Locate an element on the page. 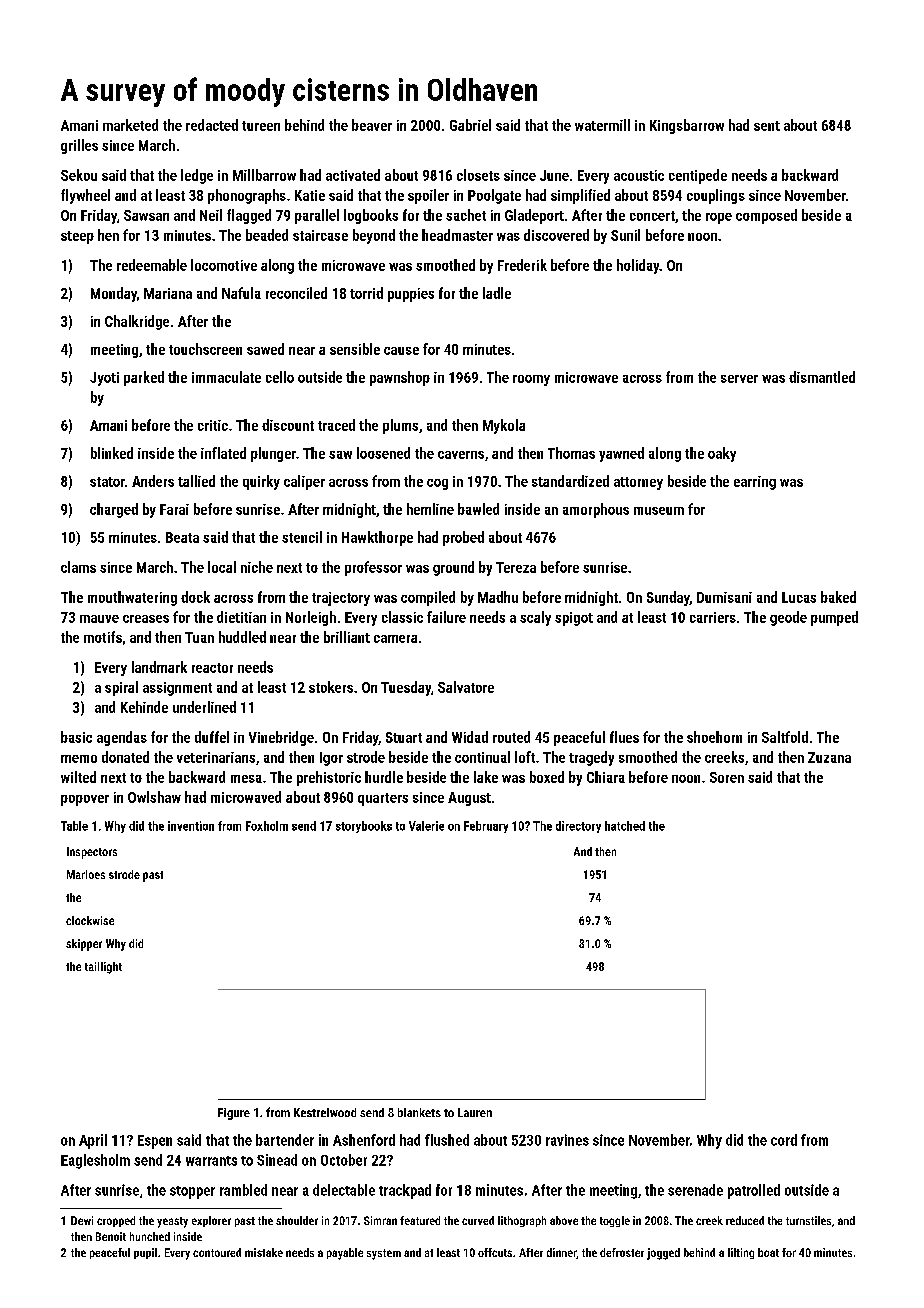 Image resolution: width=924 pixels, height=1308 pixels. Anders is located at coordinates (153, 481).
